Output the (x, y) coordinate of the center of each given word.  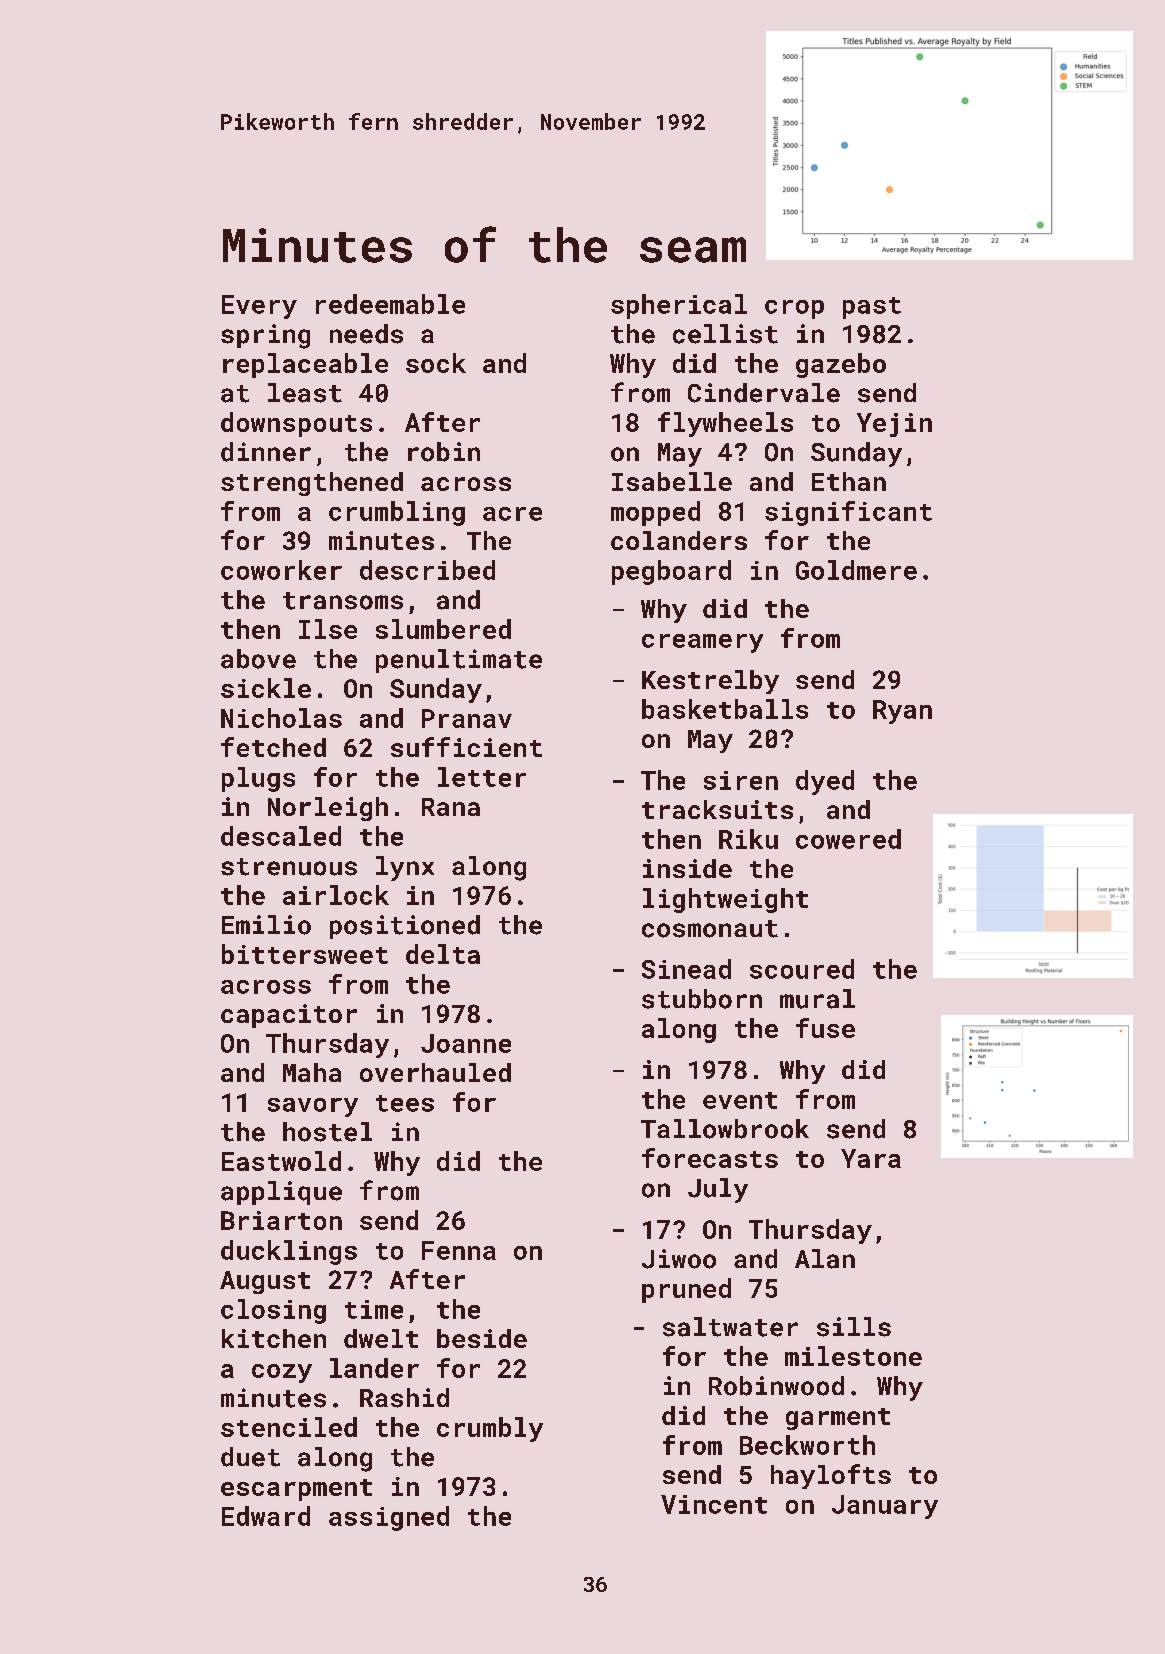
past (872, 308)
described (427, 570)
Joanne (466, 1043)
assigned (389, 1518)
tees (405, 1103)
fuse (825, 1028)
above (258, 659)
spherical (679, 306)
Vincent (714, 1504)
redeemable (390, 304)
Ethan (849, 481)
